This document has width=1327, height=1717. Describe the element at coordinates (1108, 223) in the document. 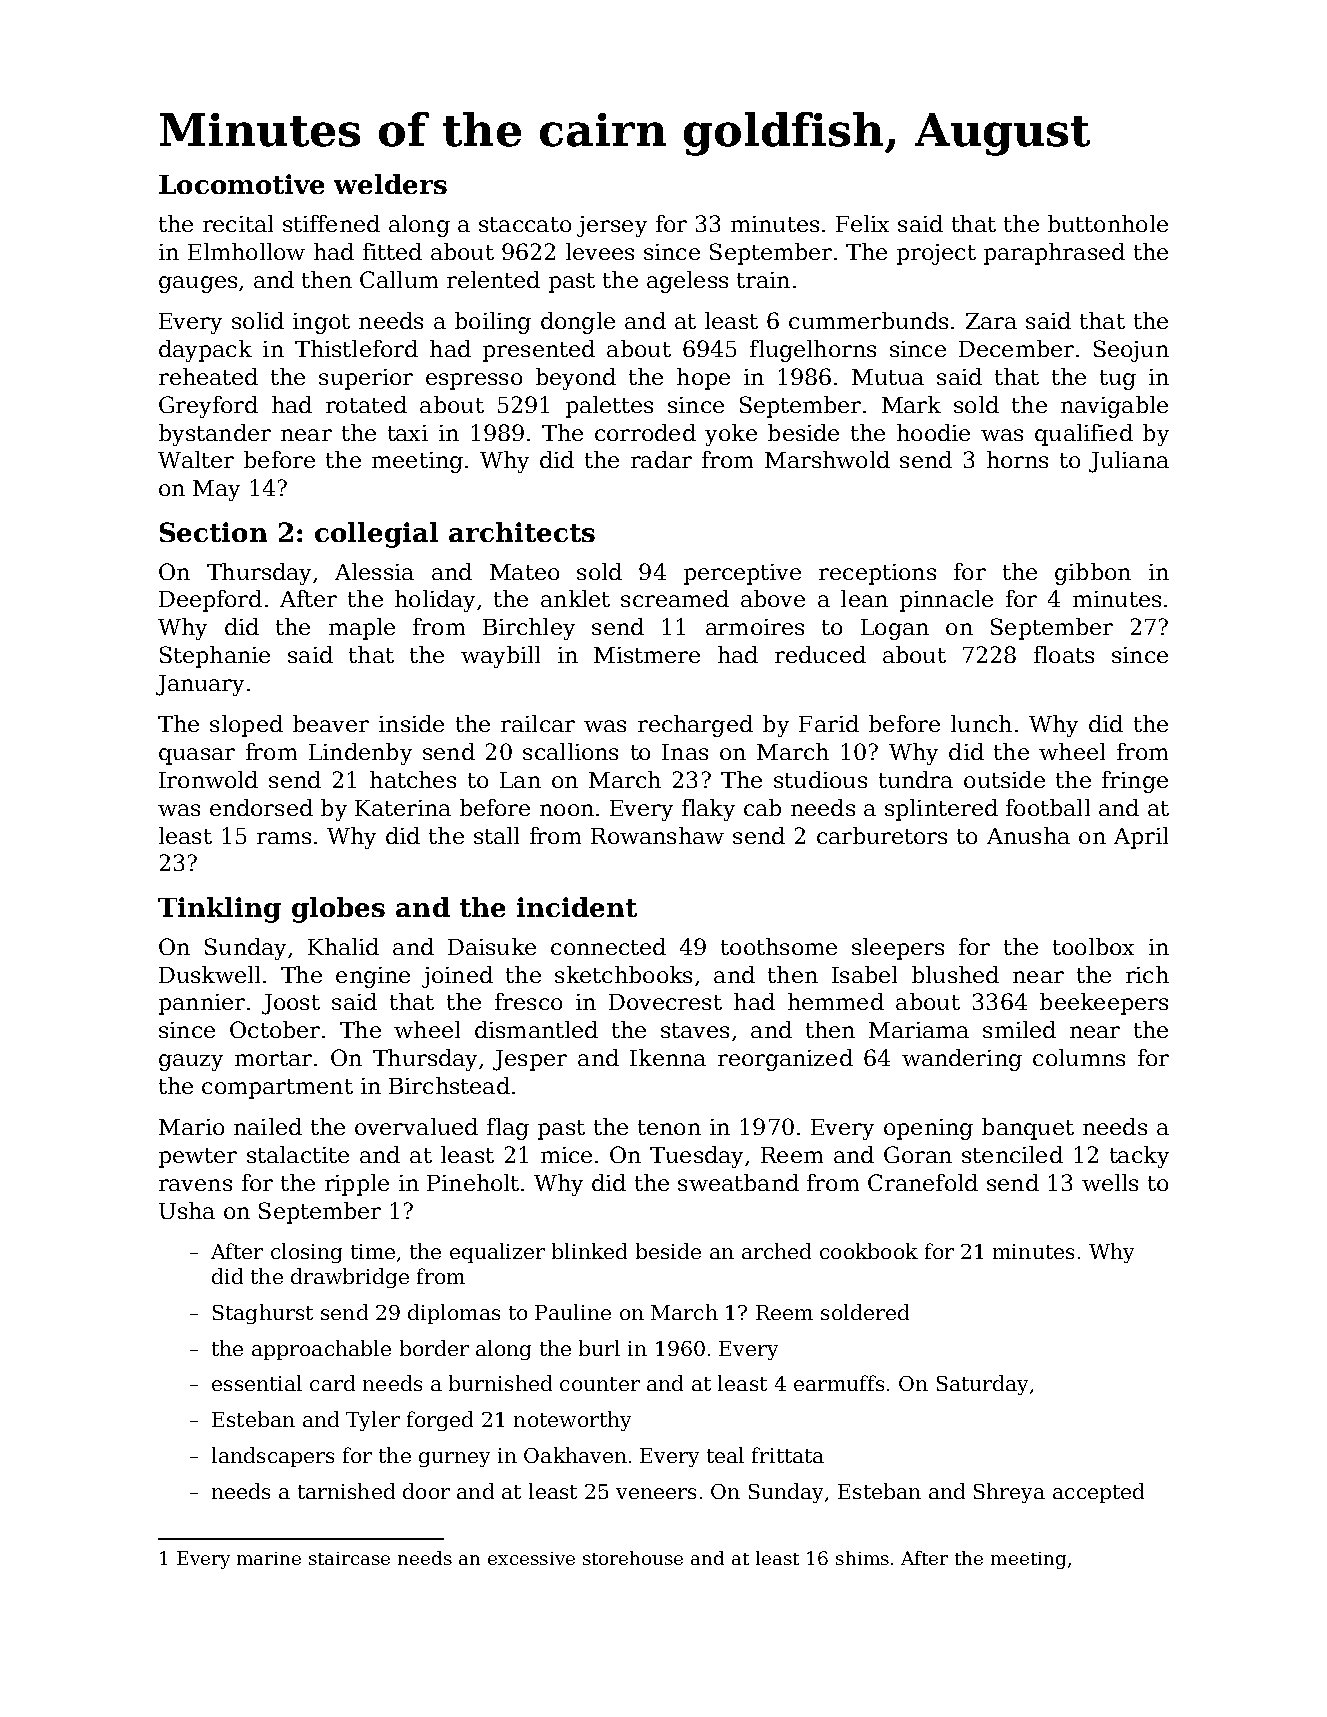

I see `buttonhole` at that location.
